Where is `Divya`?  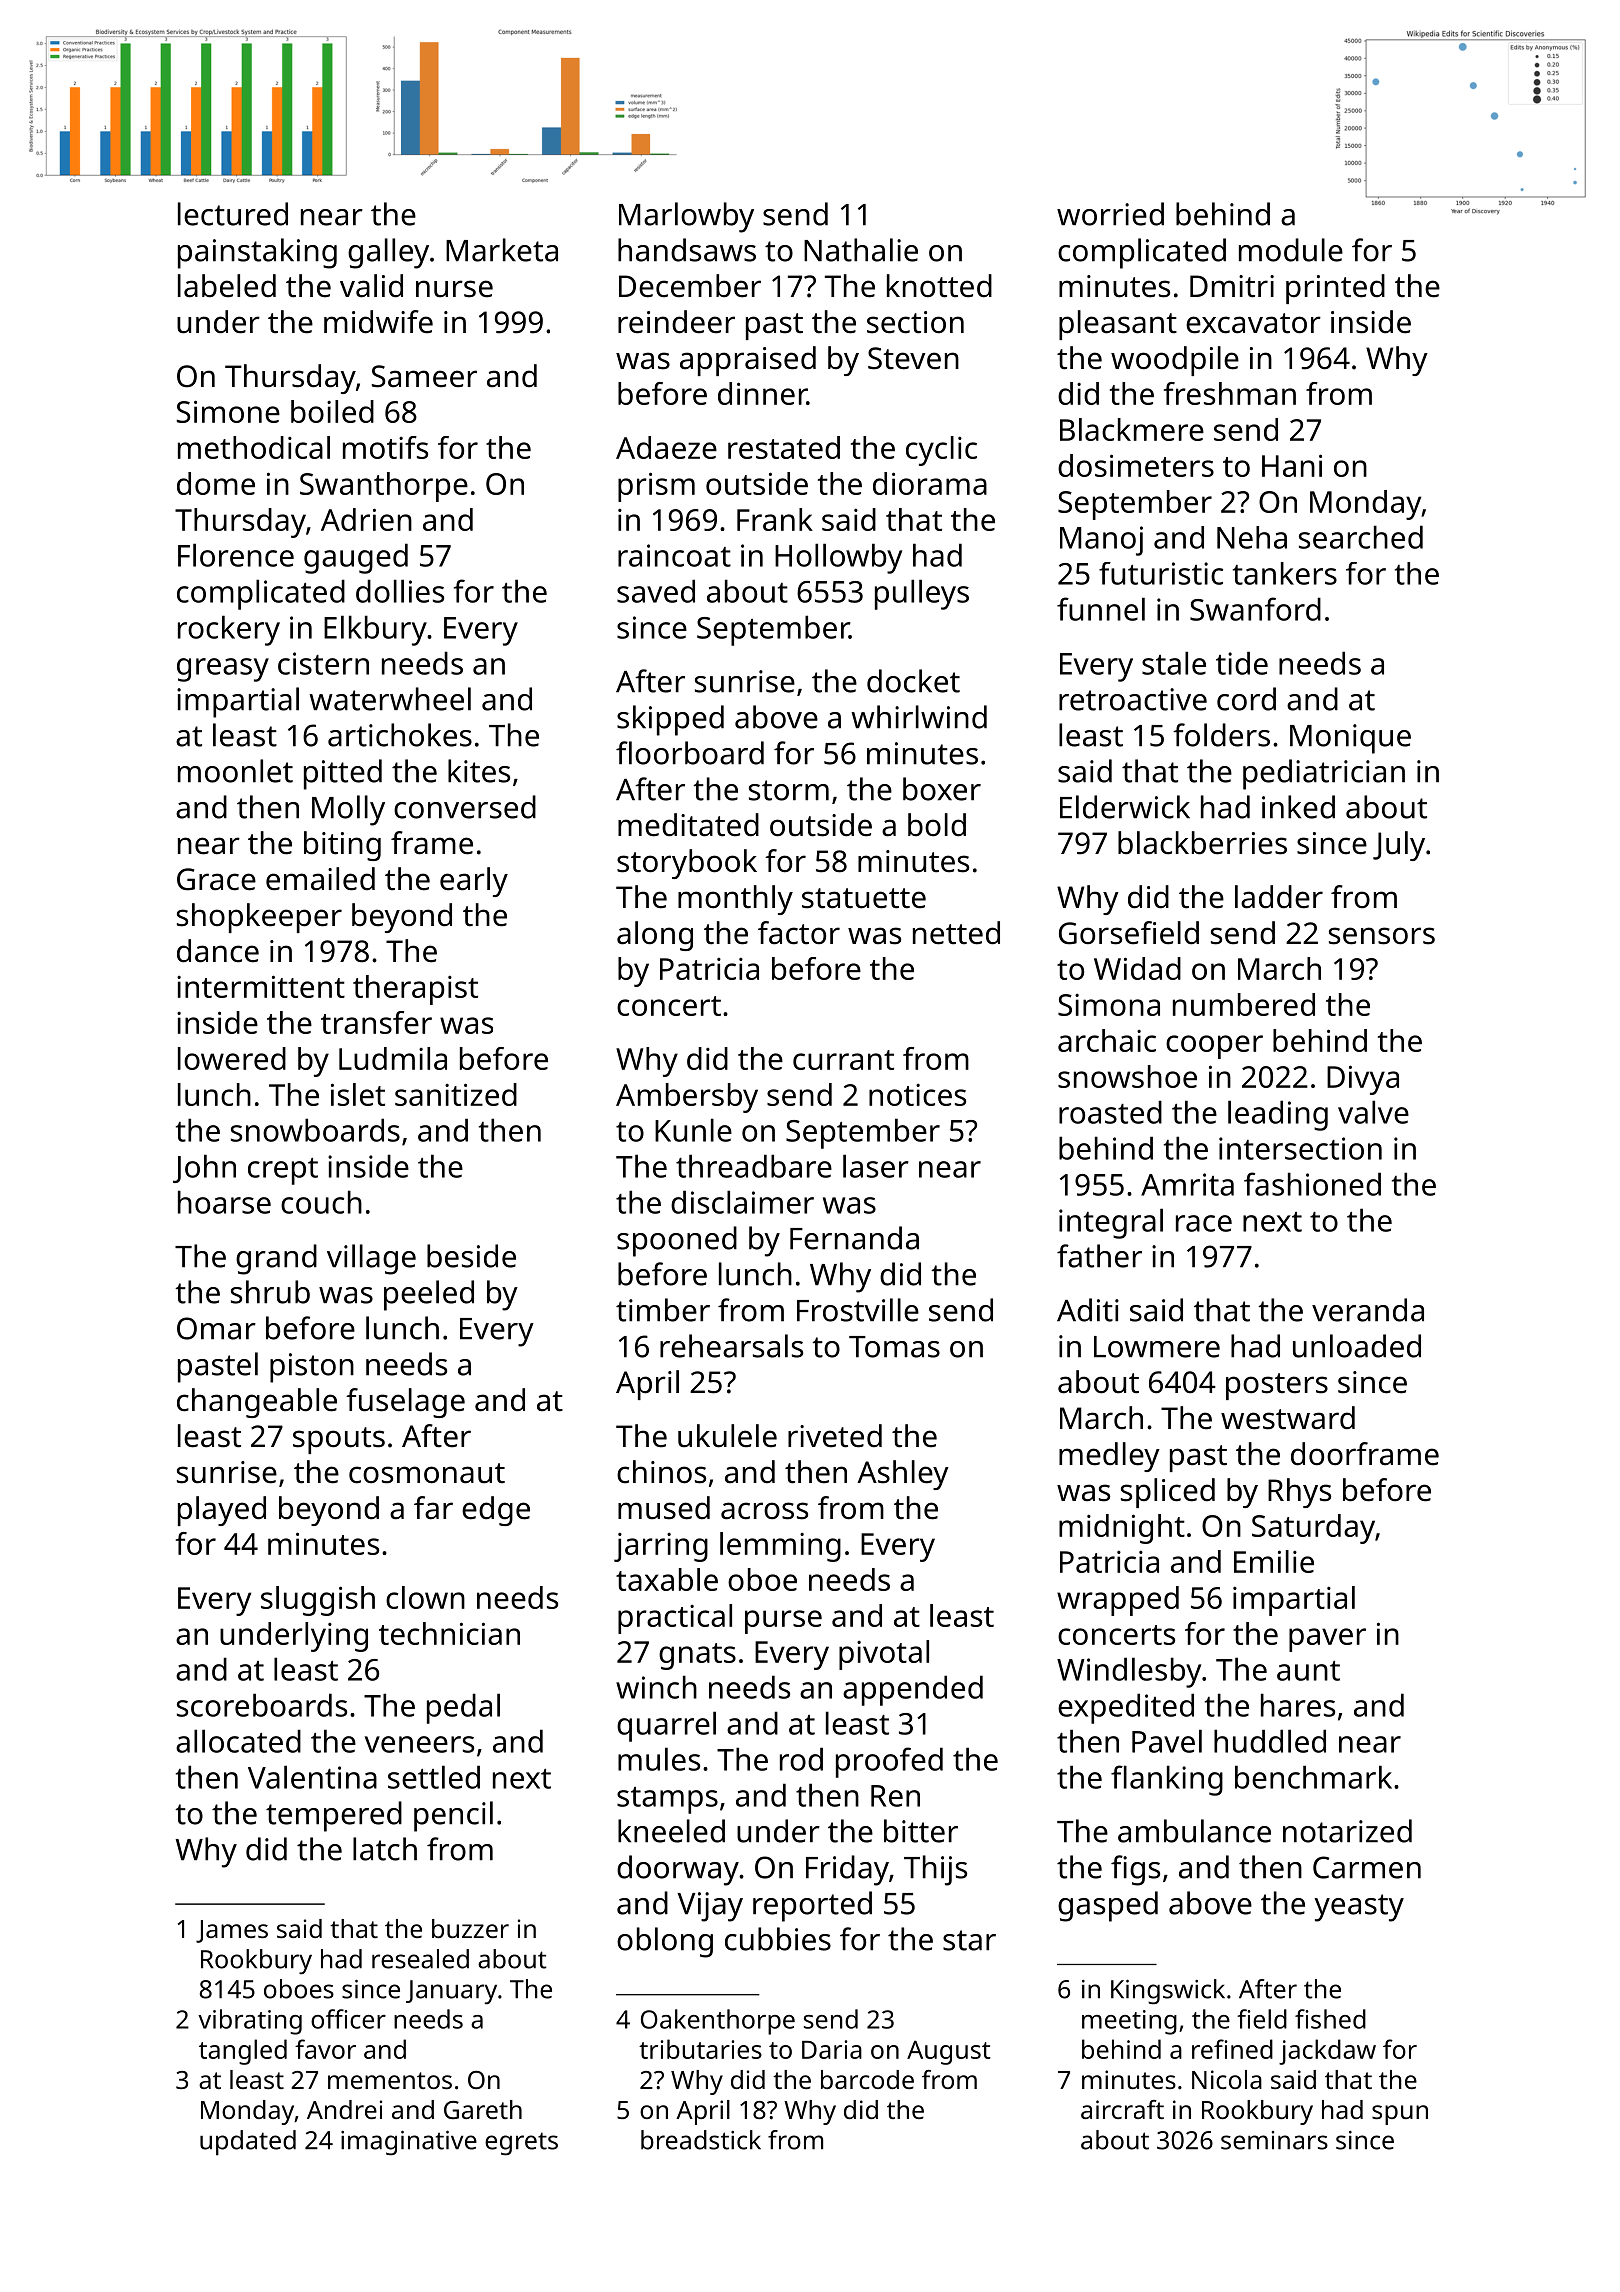 Divya is located at coordinates (1363, 1080).
